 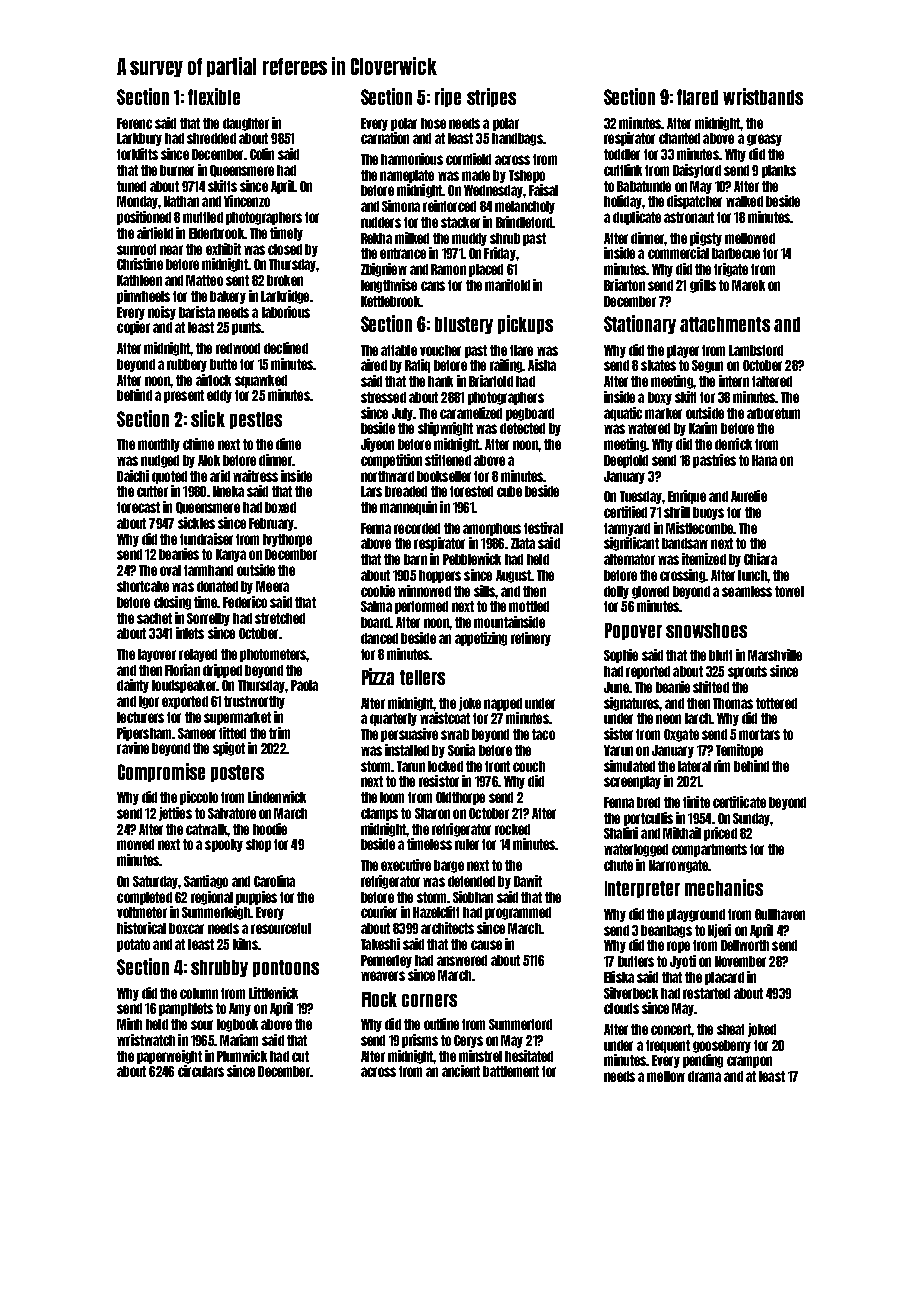 What do you see at coordinates (433, 123) in the page?
I see `hose` at bounding box center [433, 123].
